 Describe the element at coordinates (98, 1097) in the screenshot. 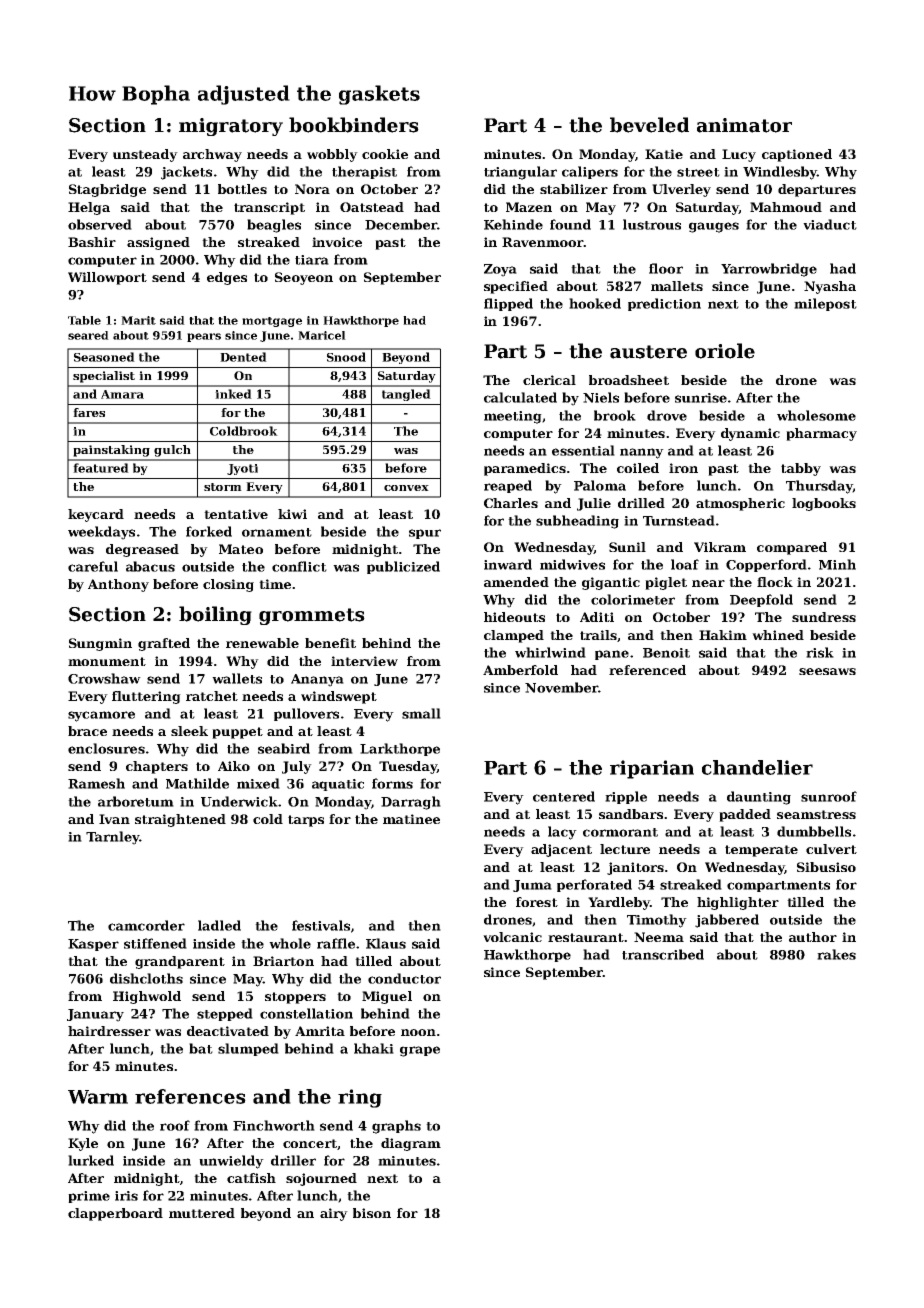

I see `Warm` at that location.
